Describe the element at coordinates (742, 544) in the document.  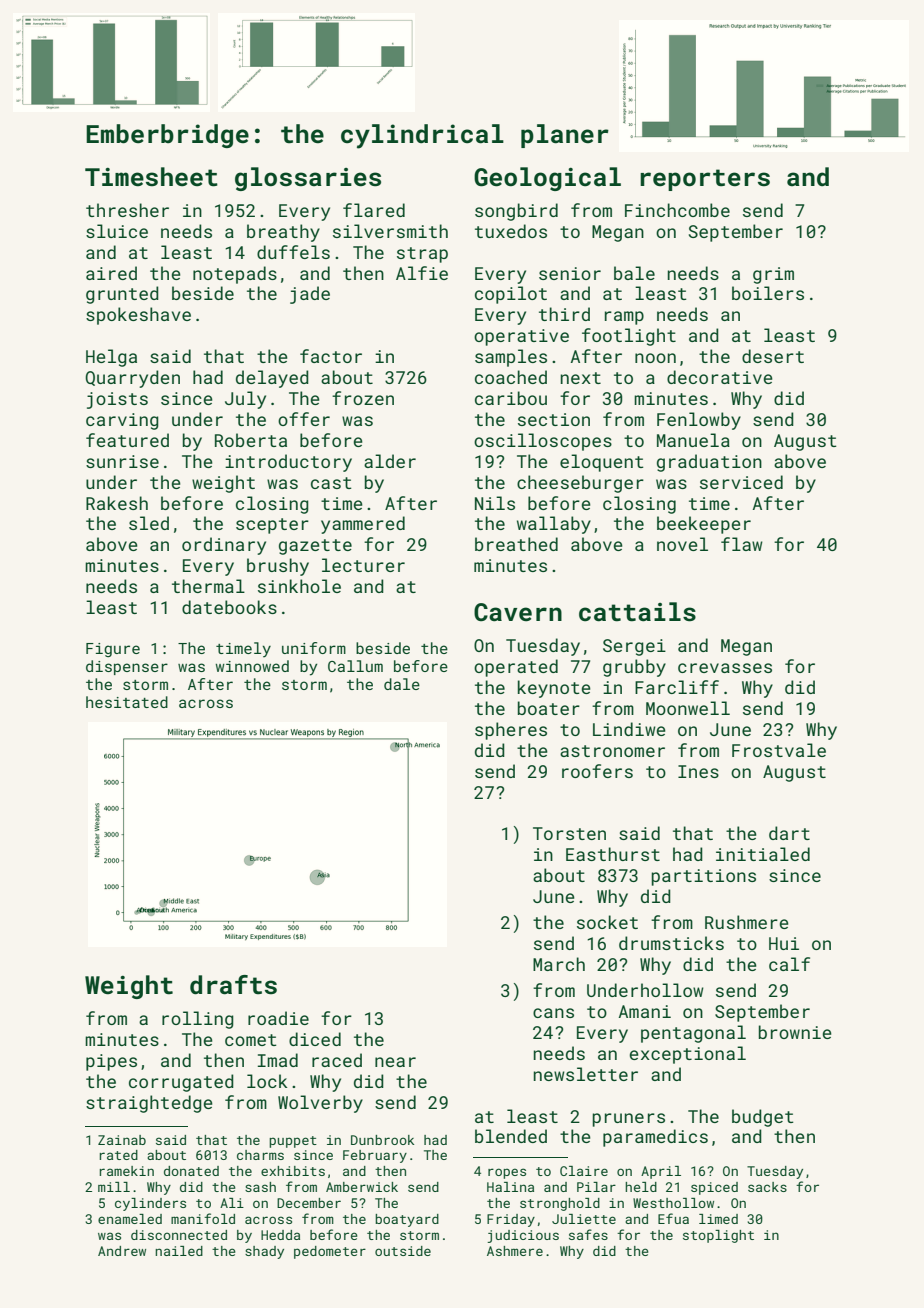
I see `flaw` at that location.
